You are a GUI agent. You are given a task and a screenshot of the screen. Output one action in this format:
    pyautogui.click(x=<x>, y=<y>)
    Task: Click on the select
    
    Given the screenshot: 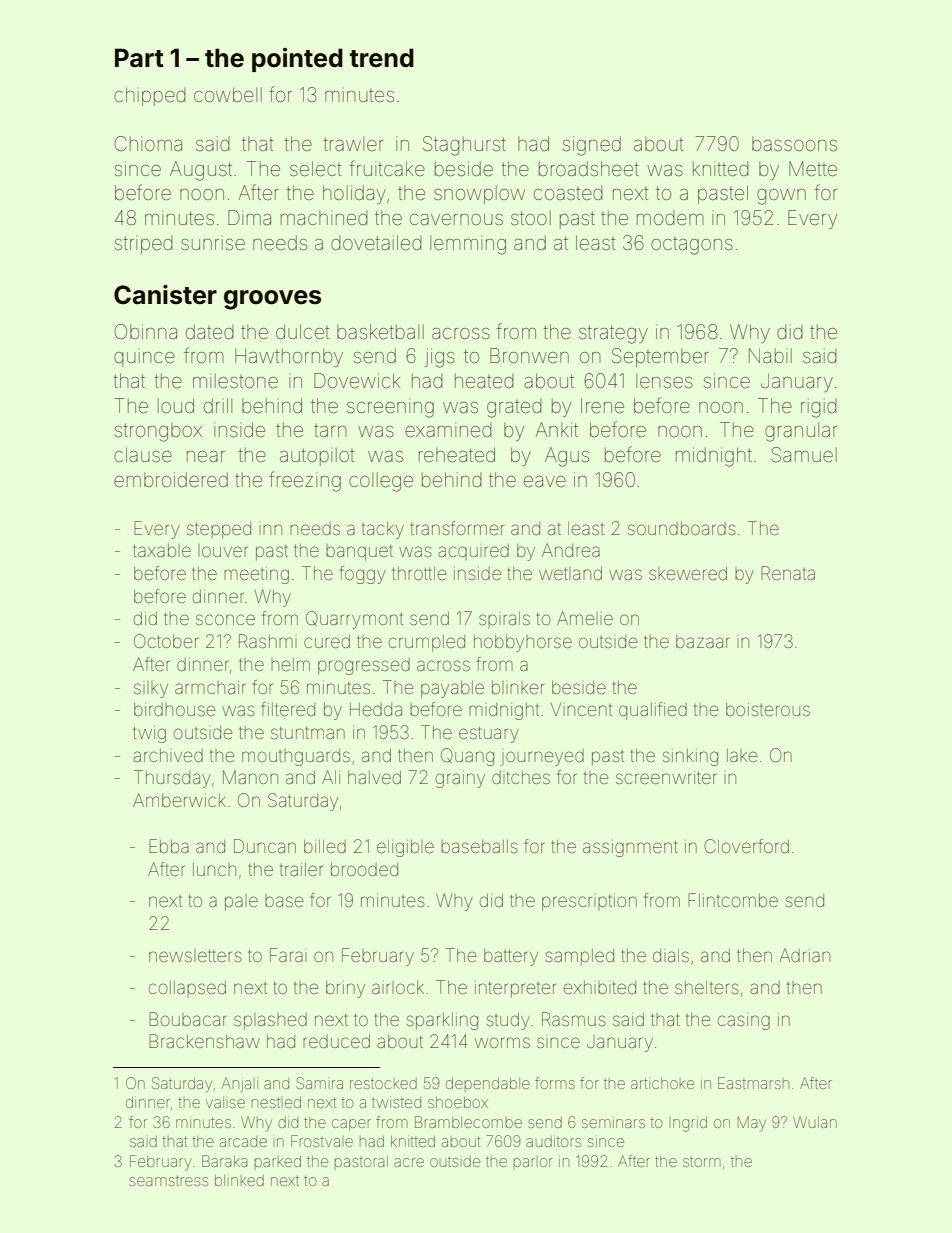 What is the action you would take?
    pyautogui.click(x=315, y=168)
